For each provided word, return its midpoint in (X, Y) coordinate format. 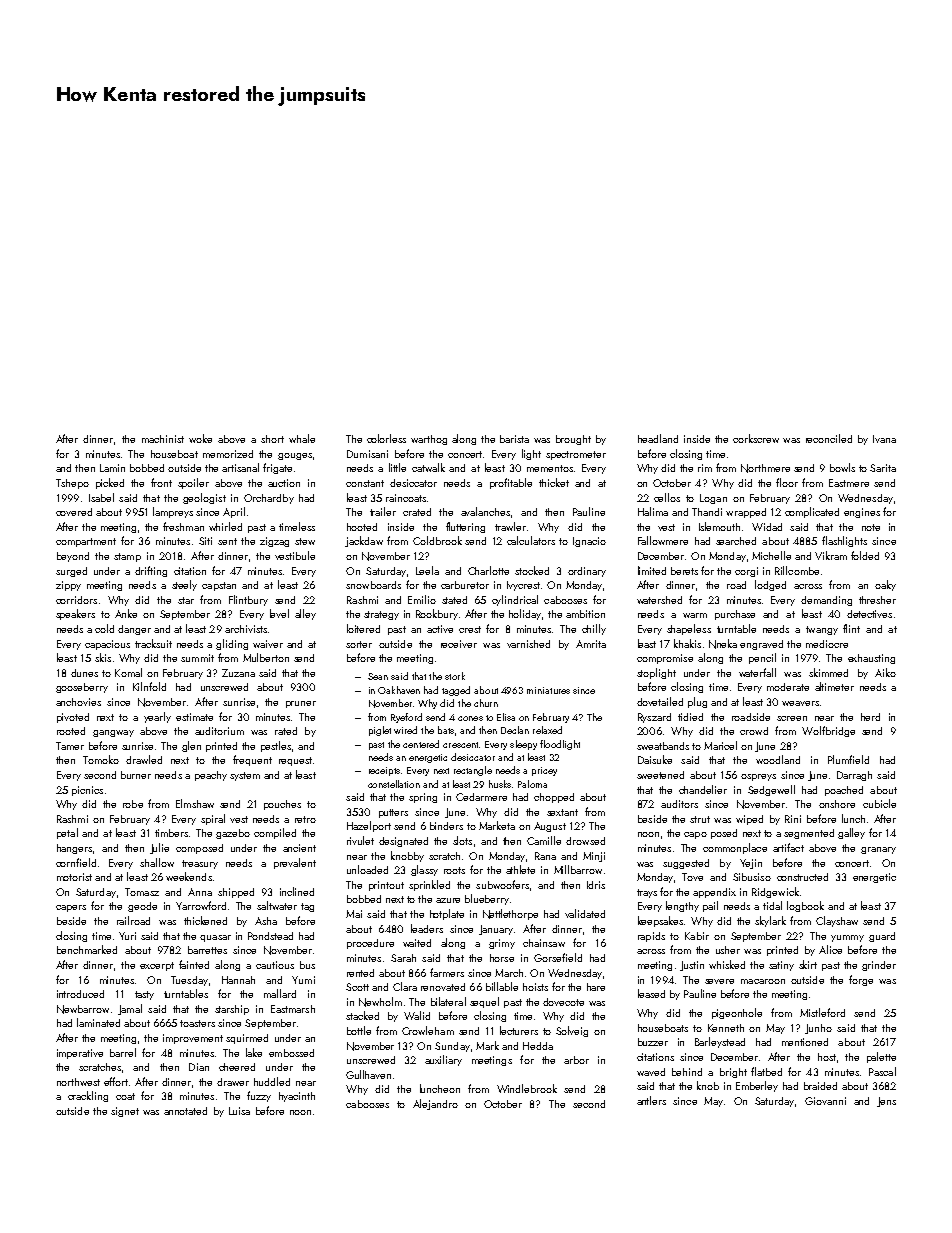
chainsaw (544, 943)
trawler (510, 526)
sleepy (523, 745)
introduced (80, 994)
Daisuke (655, 759)
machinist (163, 439)
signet (125, 1112)
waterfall (757, 672)
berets (684, 571)
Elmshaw (195, 803)
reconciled (829, 438)
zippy (68, 586)
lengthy (682, 906)
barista (514, 439)
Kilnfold (149, 686)
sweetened (660, 775)
